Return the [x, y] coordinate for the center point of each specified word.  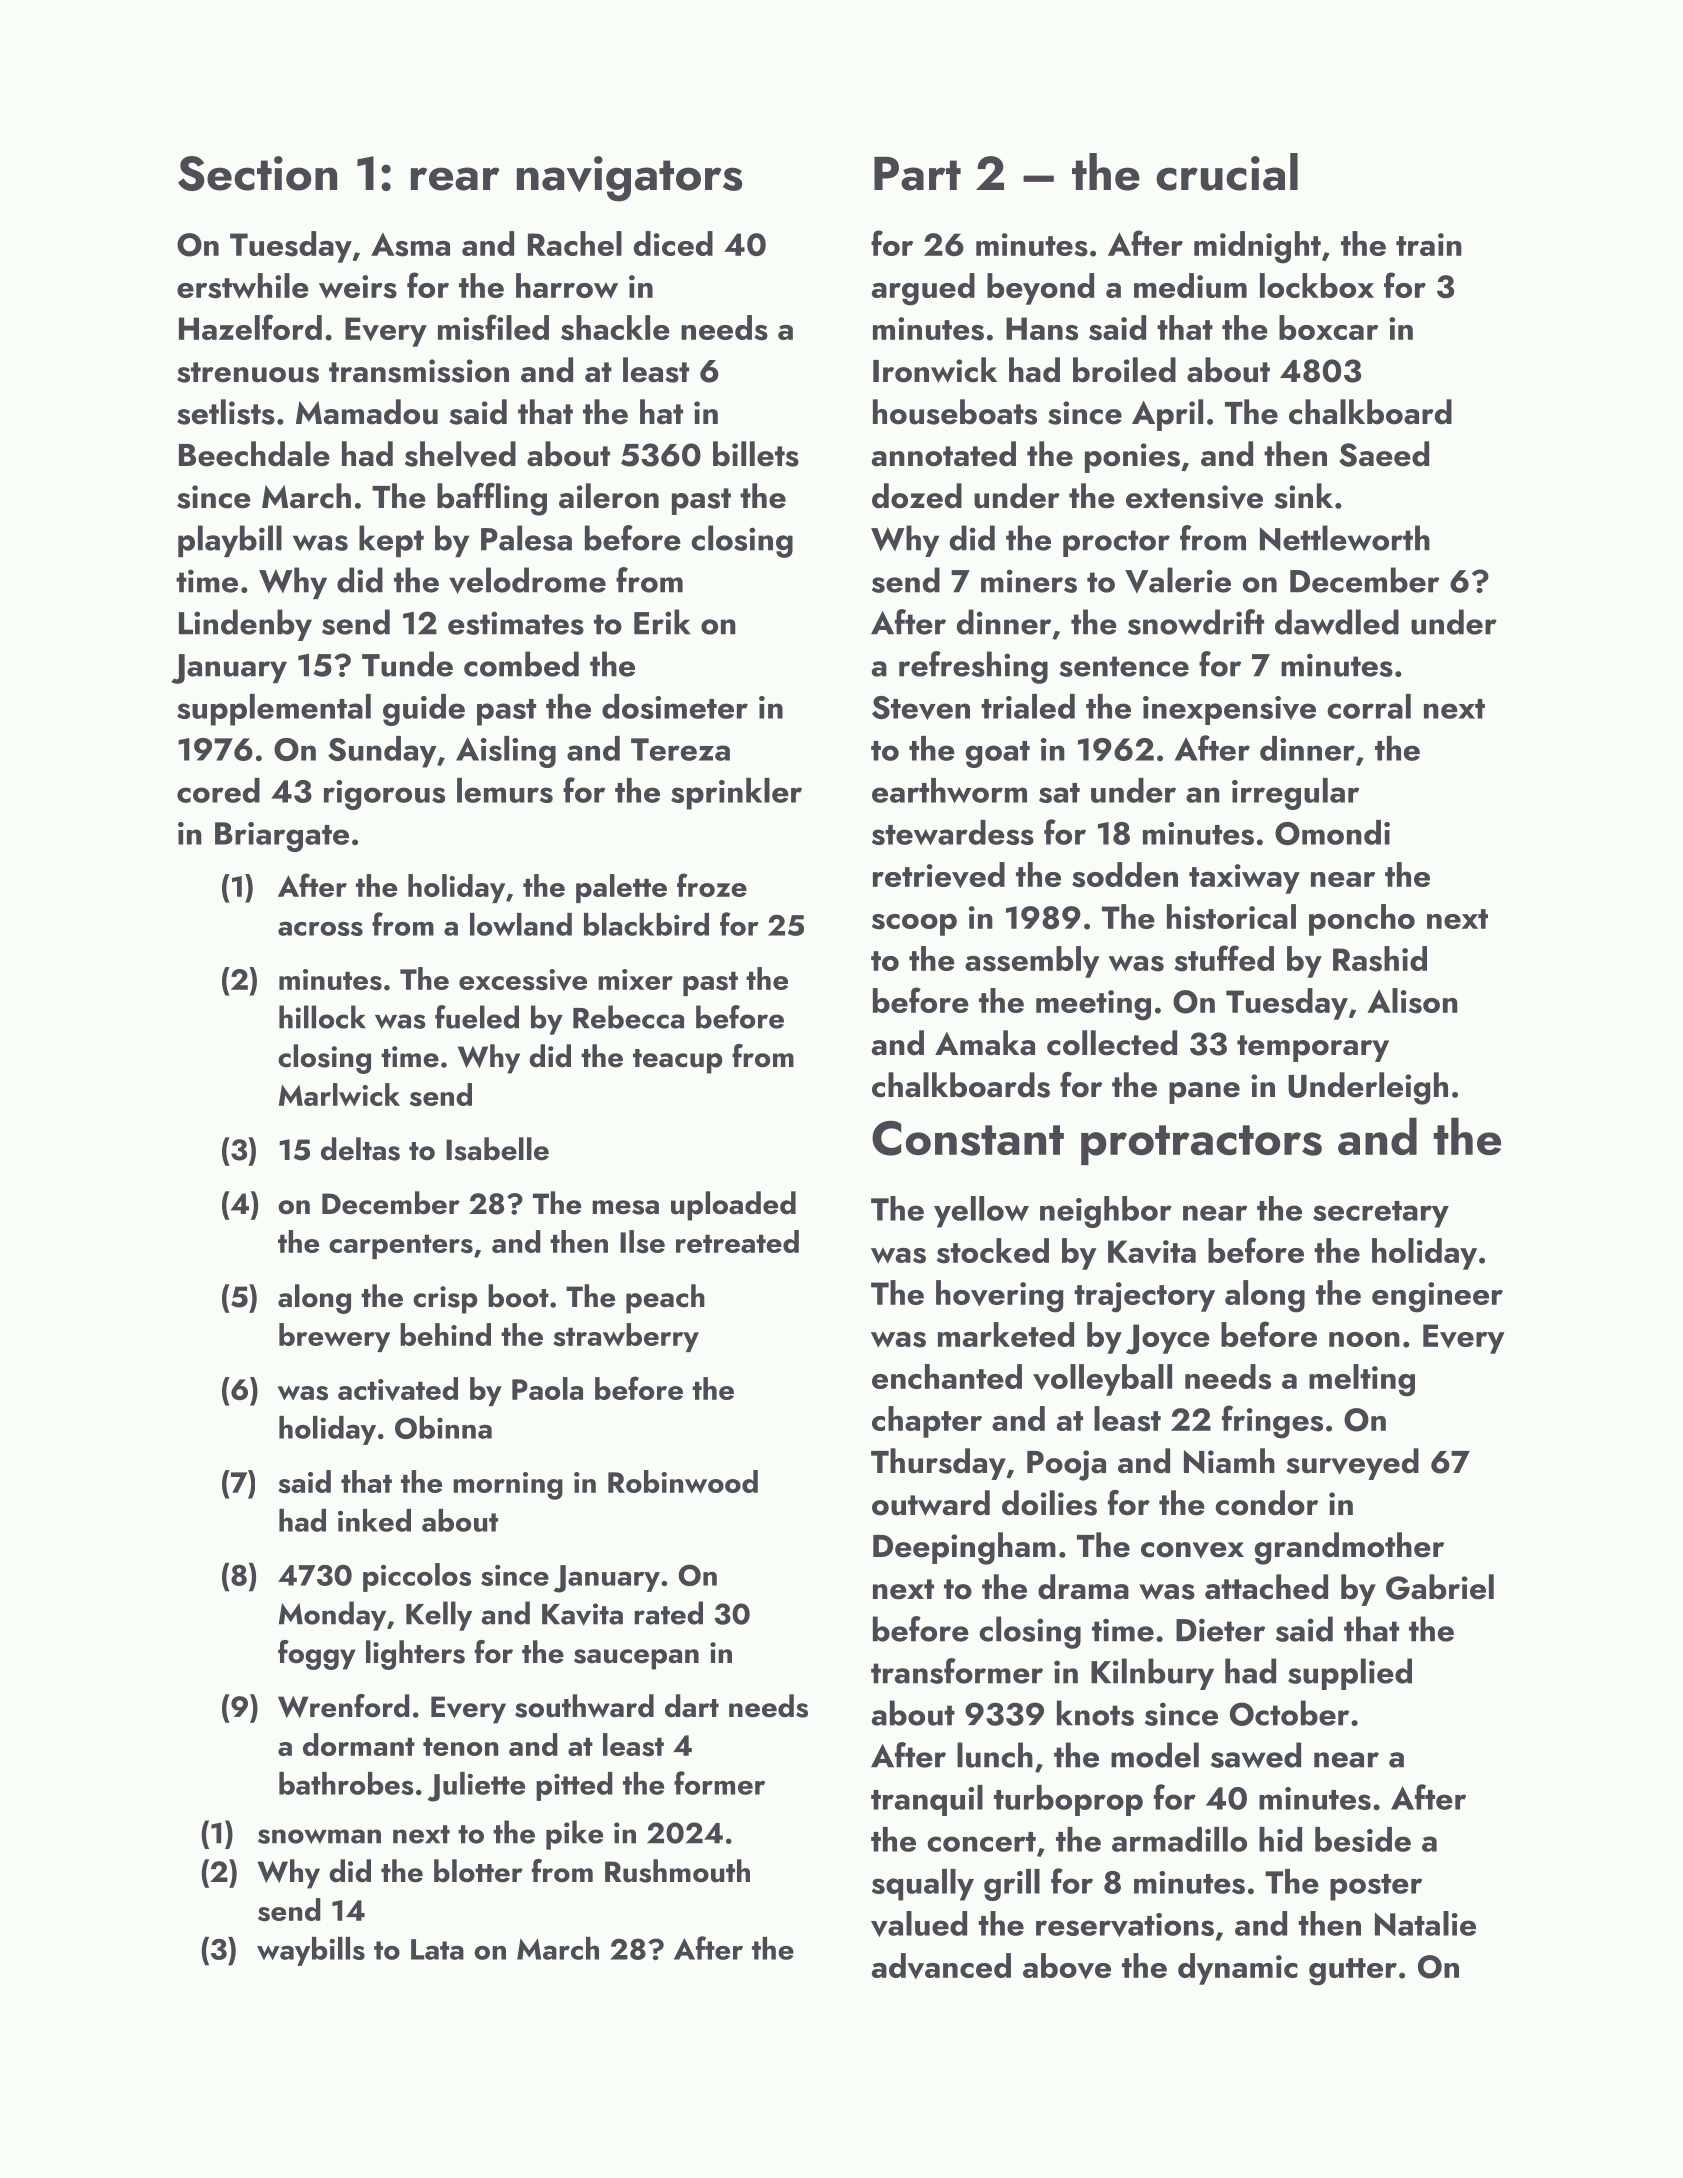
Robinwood [683, 1481]
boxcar [1328, 327]
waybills [311, 1951]
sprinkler [736, 794]
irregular [1295, 794]
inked [374, 1520]
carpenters [401, 1246]
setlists [226, 412]
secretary [1381, 1214]
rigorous [384, 795]
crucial [1227, 172]
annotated [944, 454]
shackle [615, 328]
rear [455, 179]
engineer [1437, 1297]
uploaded [733, 1206]
